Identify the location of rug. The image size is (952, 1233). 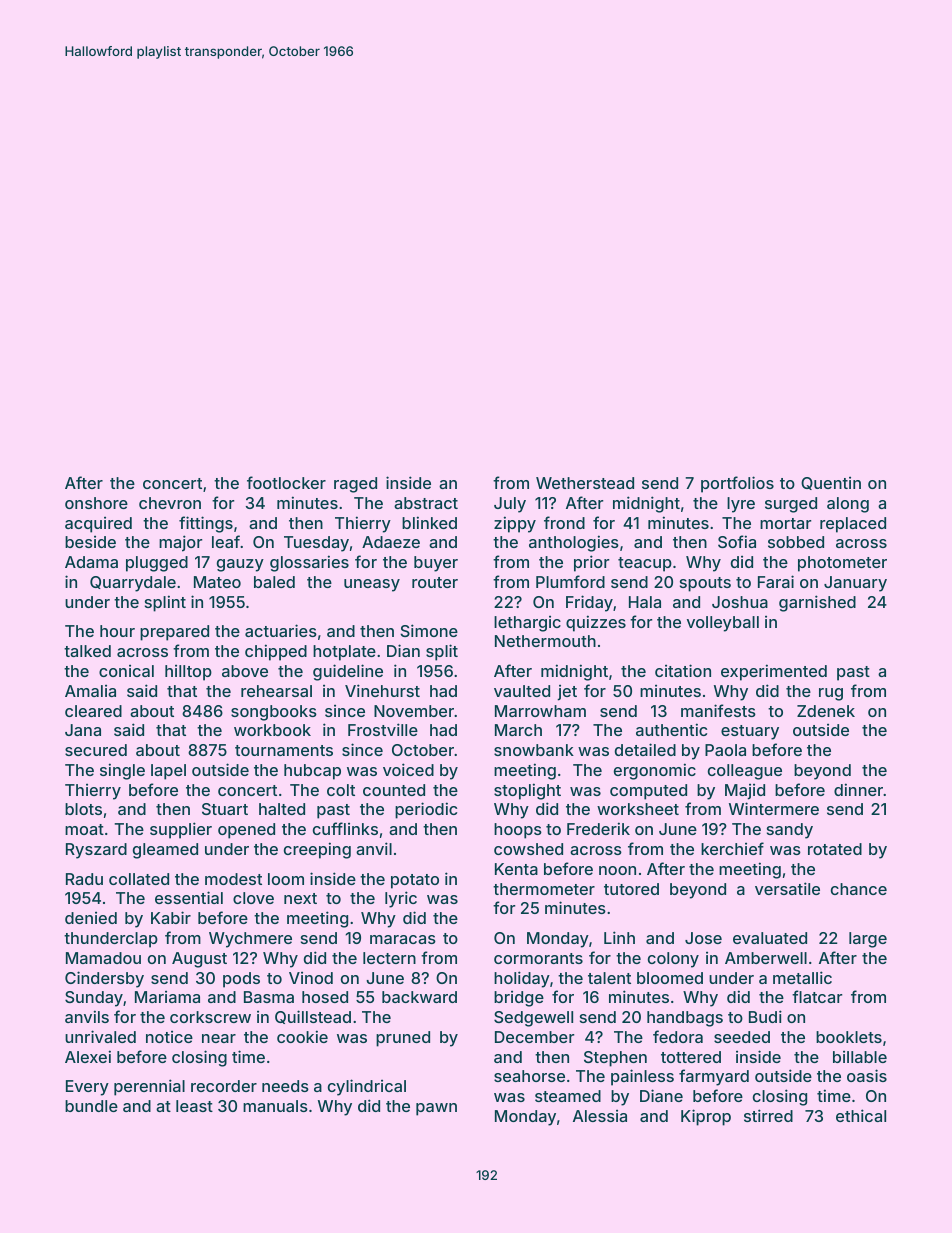
(831, 694).
